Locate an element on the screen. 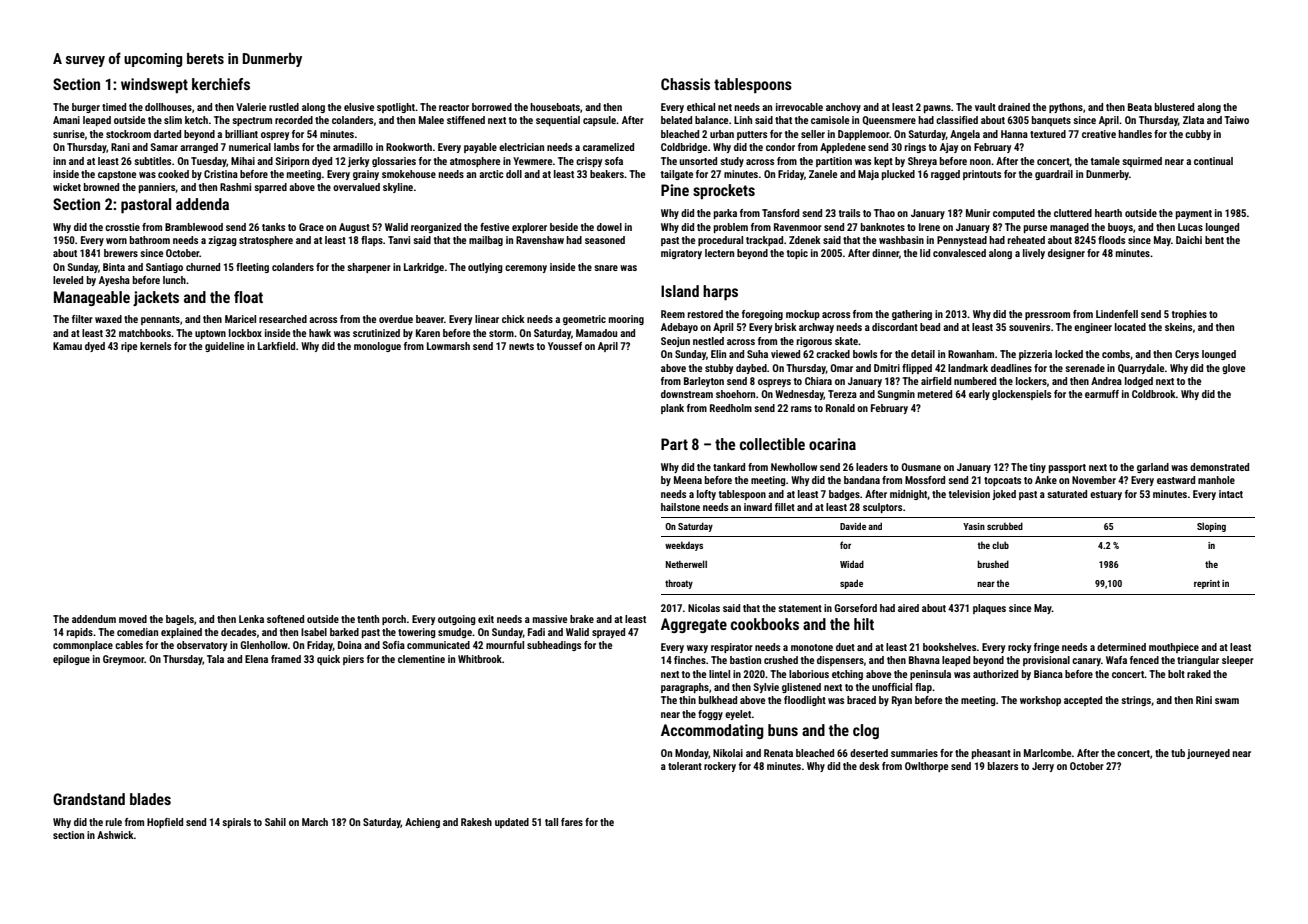 Image resolution: width=1308 pixels, height=924 pixels. Larkfield is located at coordinates (276, 346).
